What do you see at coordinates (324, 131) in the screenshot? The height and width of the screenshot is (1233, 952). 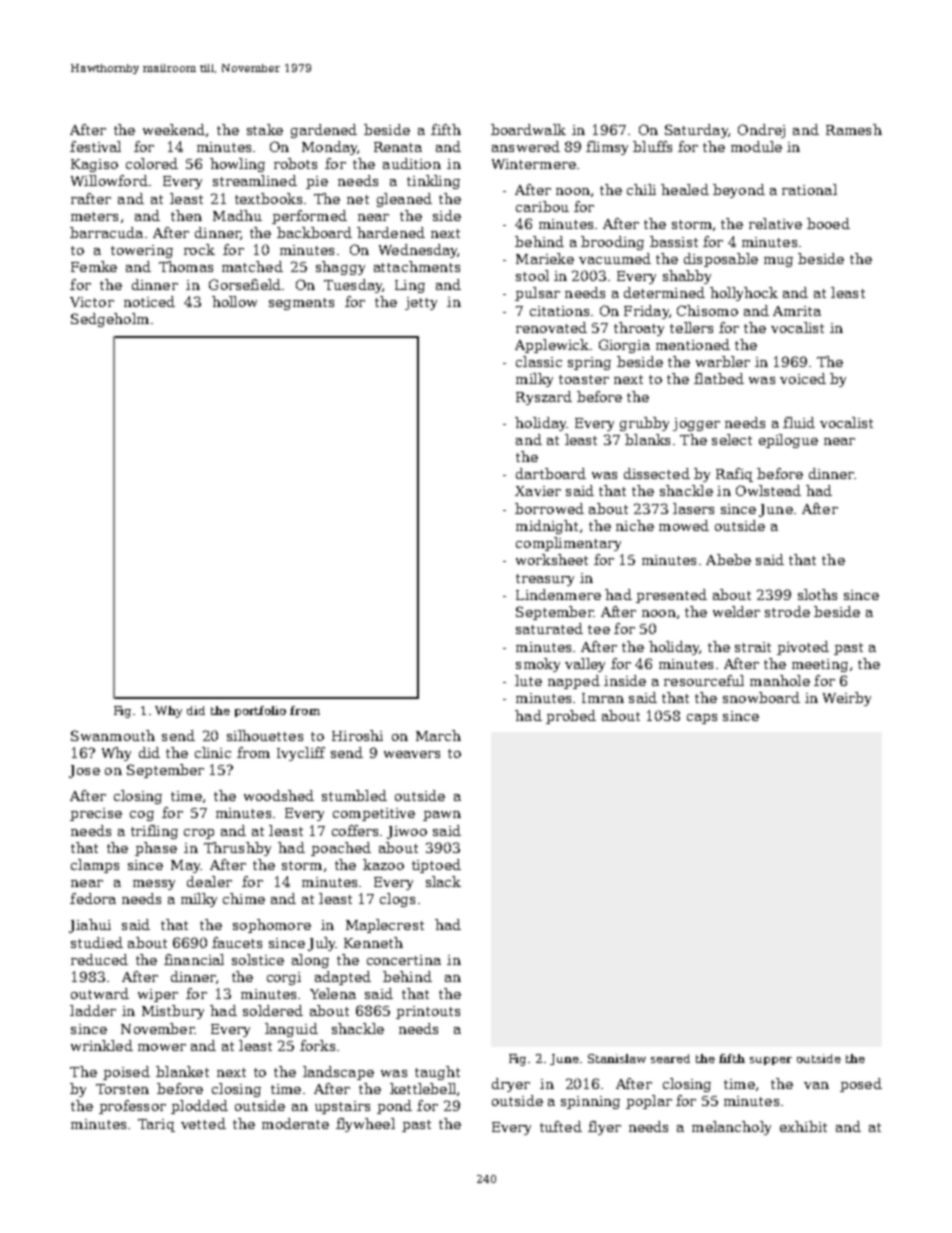 I see `gardened` at bounding box center [324, 131].
